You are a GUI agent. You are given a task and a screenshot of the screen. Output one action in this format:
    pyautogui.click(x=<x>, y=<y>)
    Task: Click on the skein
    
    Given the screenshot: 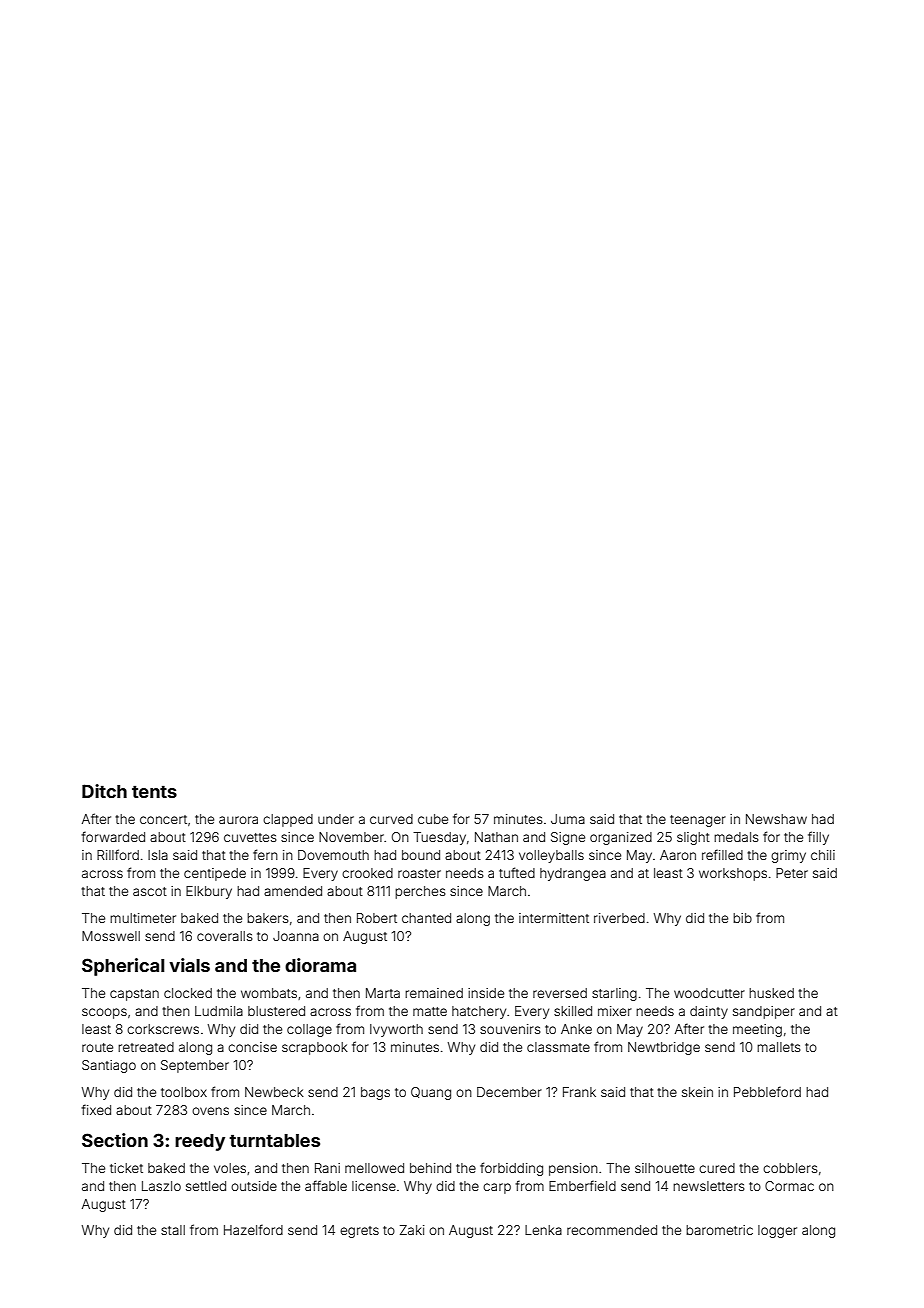 What is the action you would take?
    pyautogui.click(x=697, y=1092)
